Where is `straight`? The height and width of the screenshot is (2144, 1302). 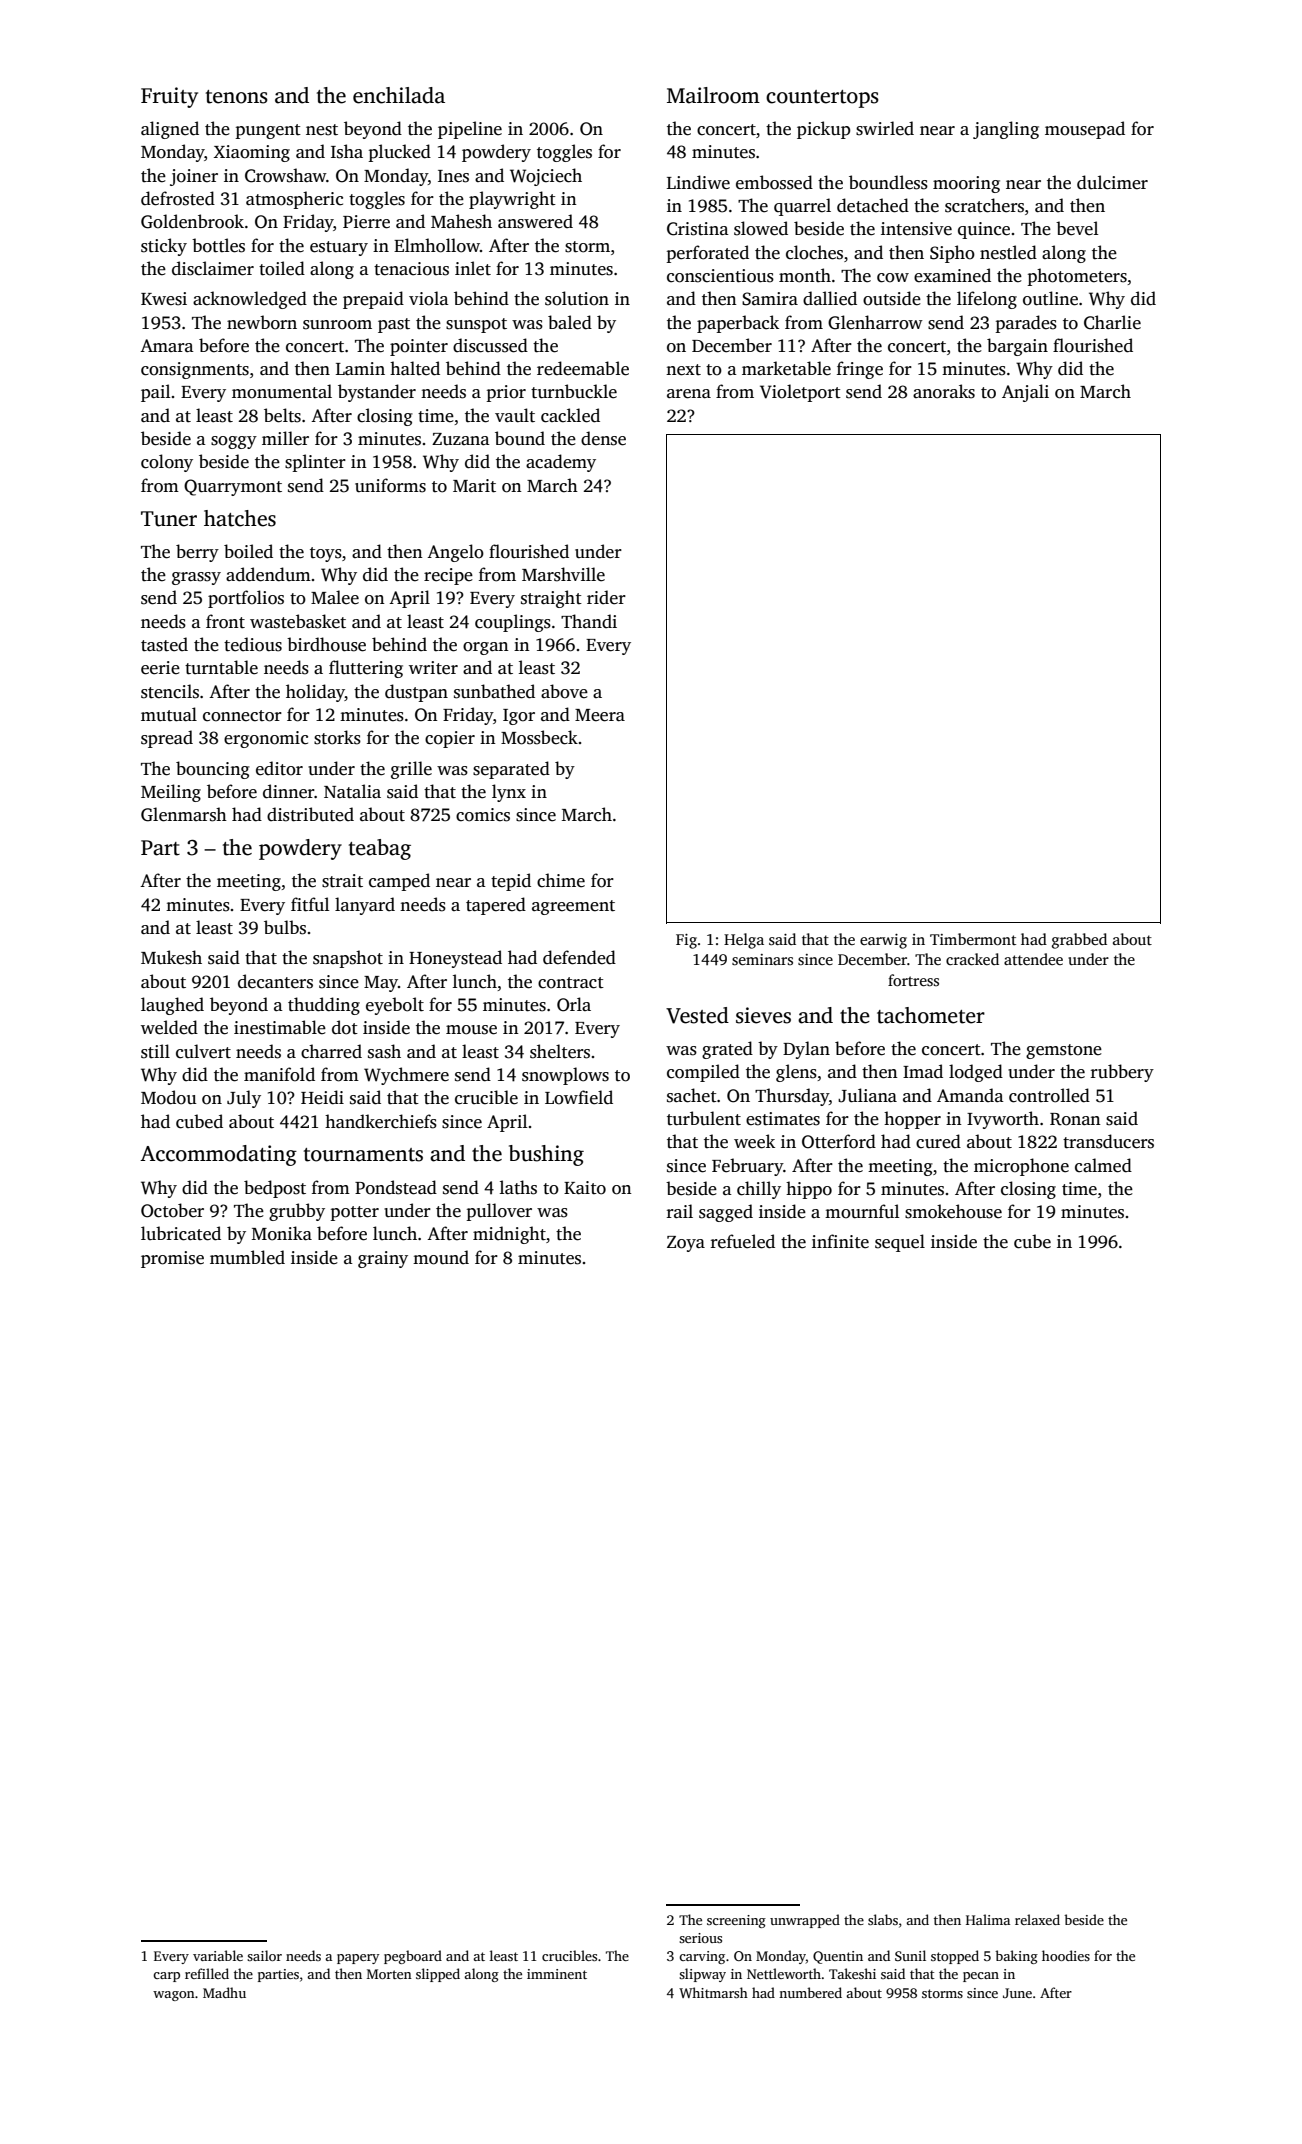 straight is located at coordinates (551, 599).
